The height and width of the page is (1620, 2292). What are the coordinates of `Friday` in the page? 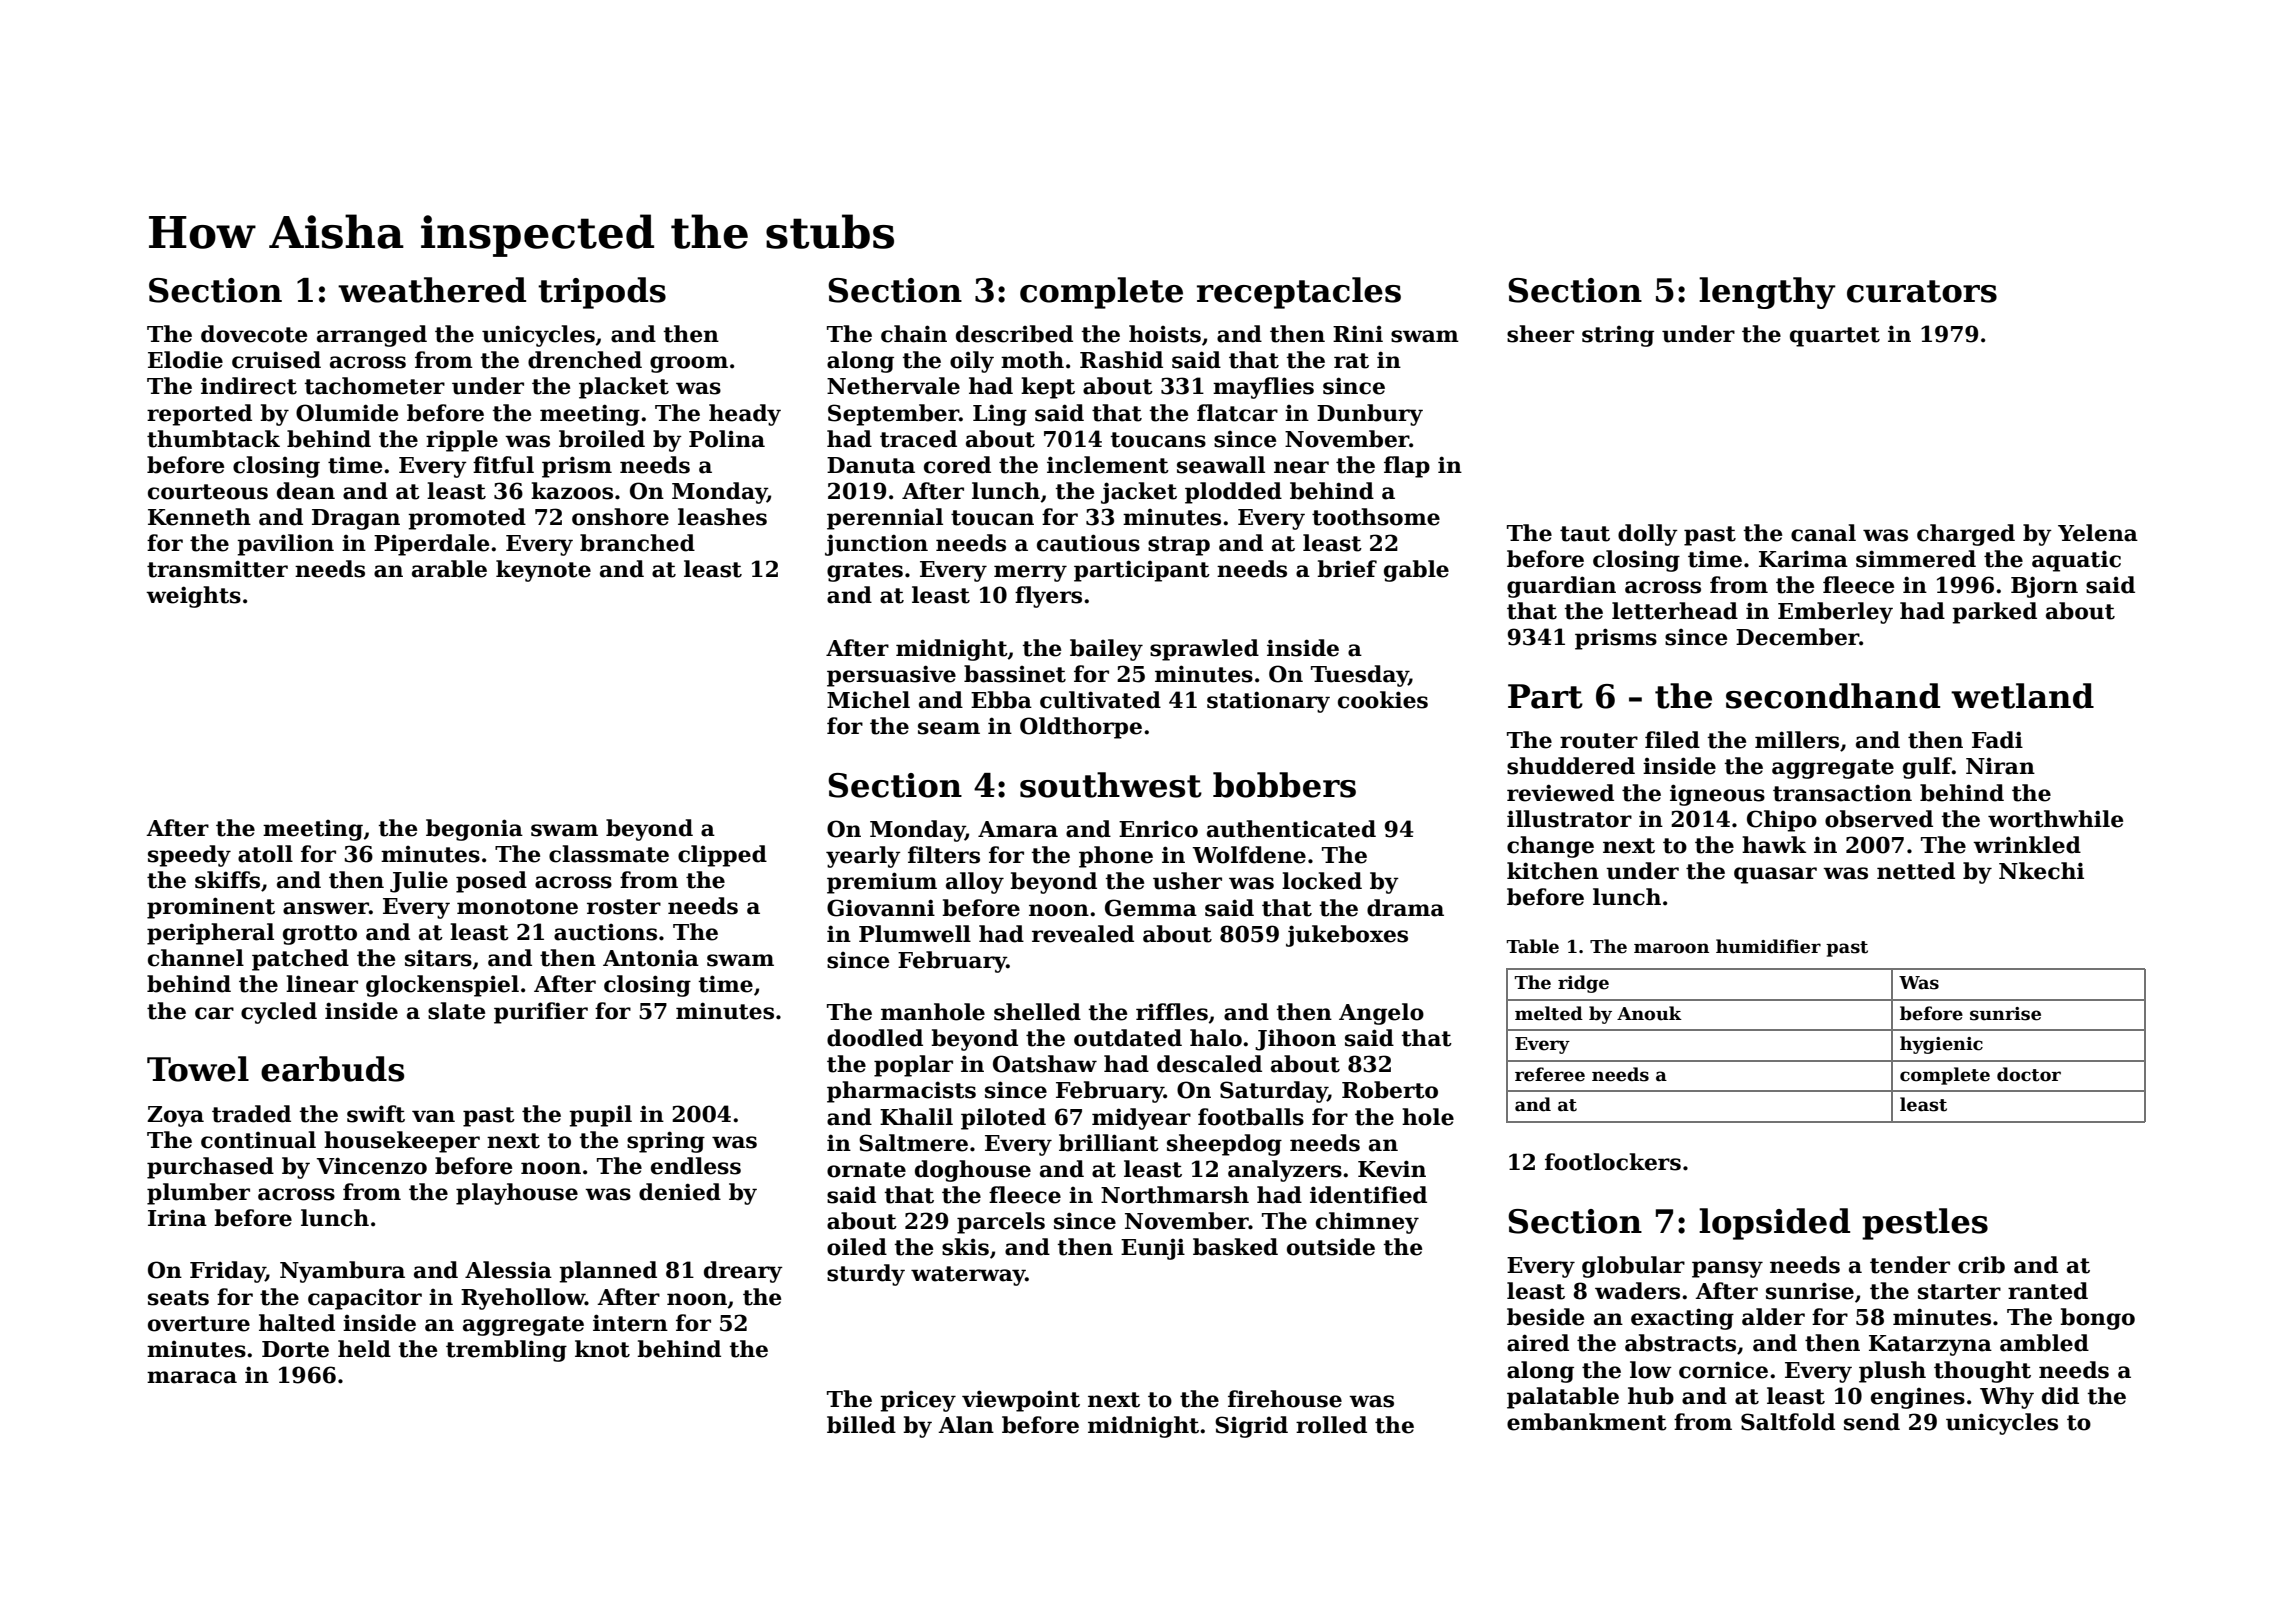 It's located at (228, 1272).
